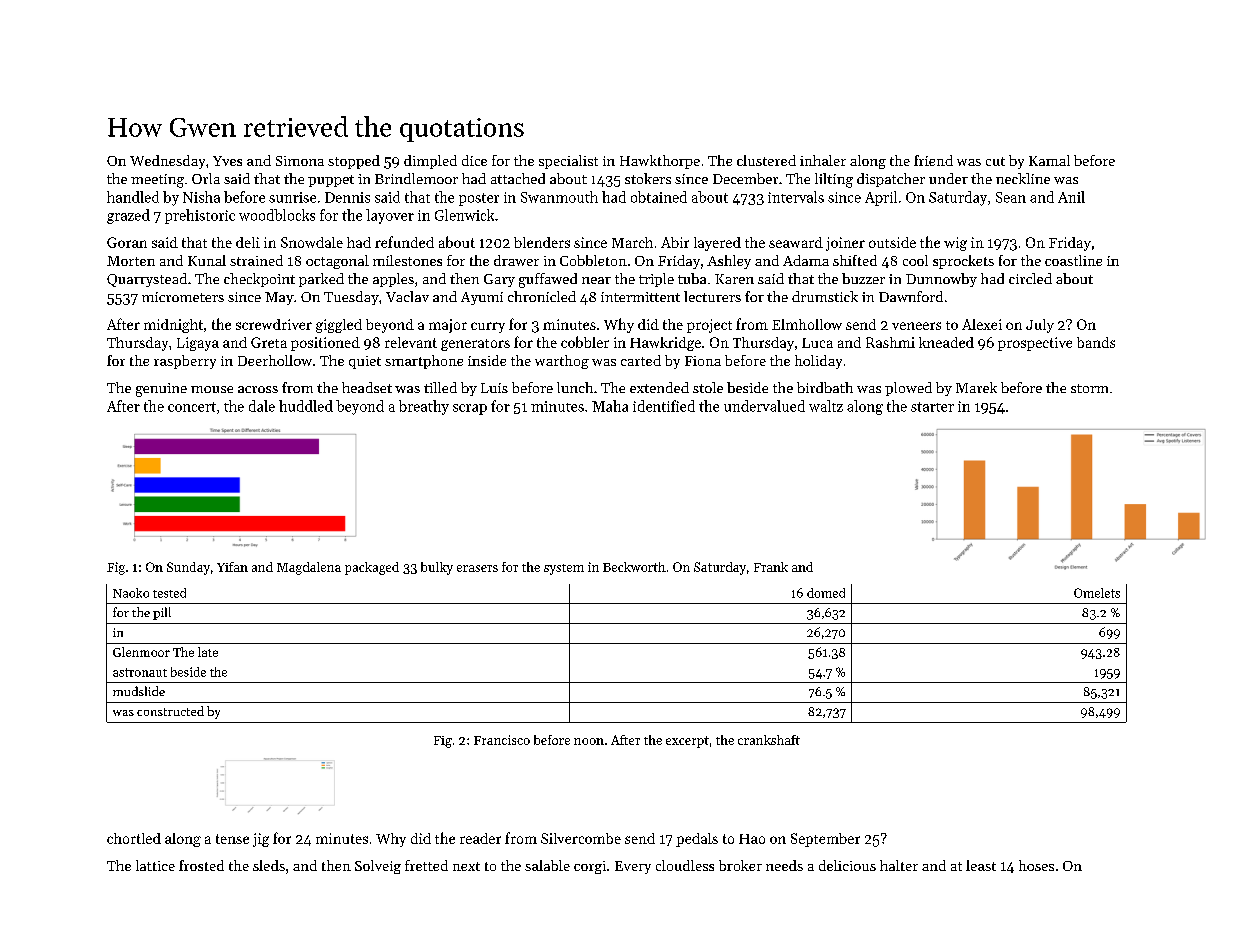  Describe the element at coordinates (581, 838) in the screenshot. I see `Silvercombe` at that location.
